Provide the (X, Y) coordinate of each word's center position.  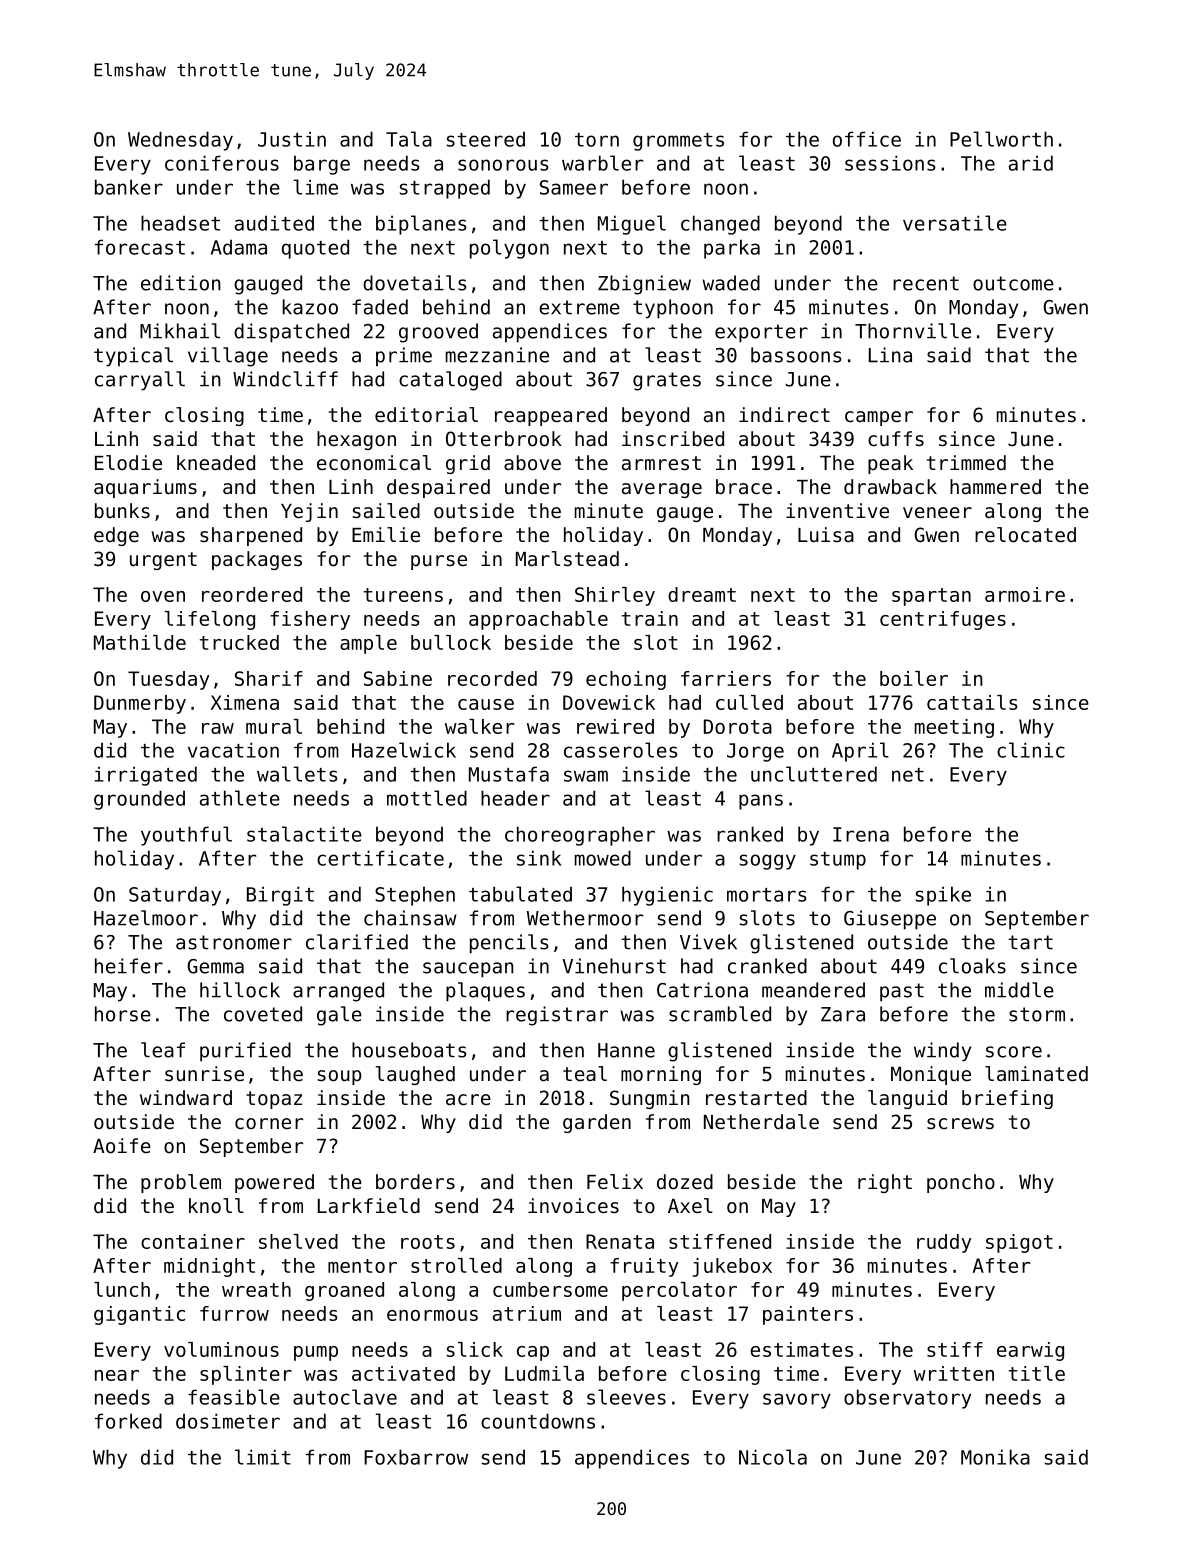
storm (1037, 1014)
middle (1019, 990)
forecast (140, 247)
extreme (579, 307)
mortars (767, 895)
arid (1031, 163)
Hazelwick (404, 750)
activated (403, 1373)
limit (263, 1457)
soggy (768, 862)
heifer (129, 966)
